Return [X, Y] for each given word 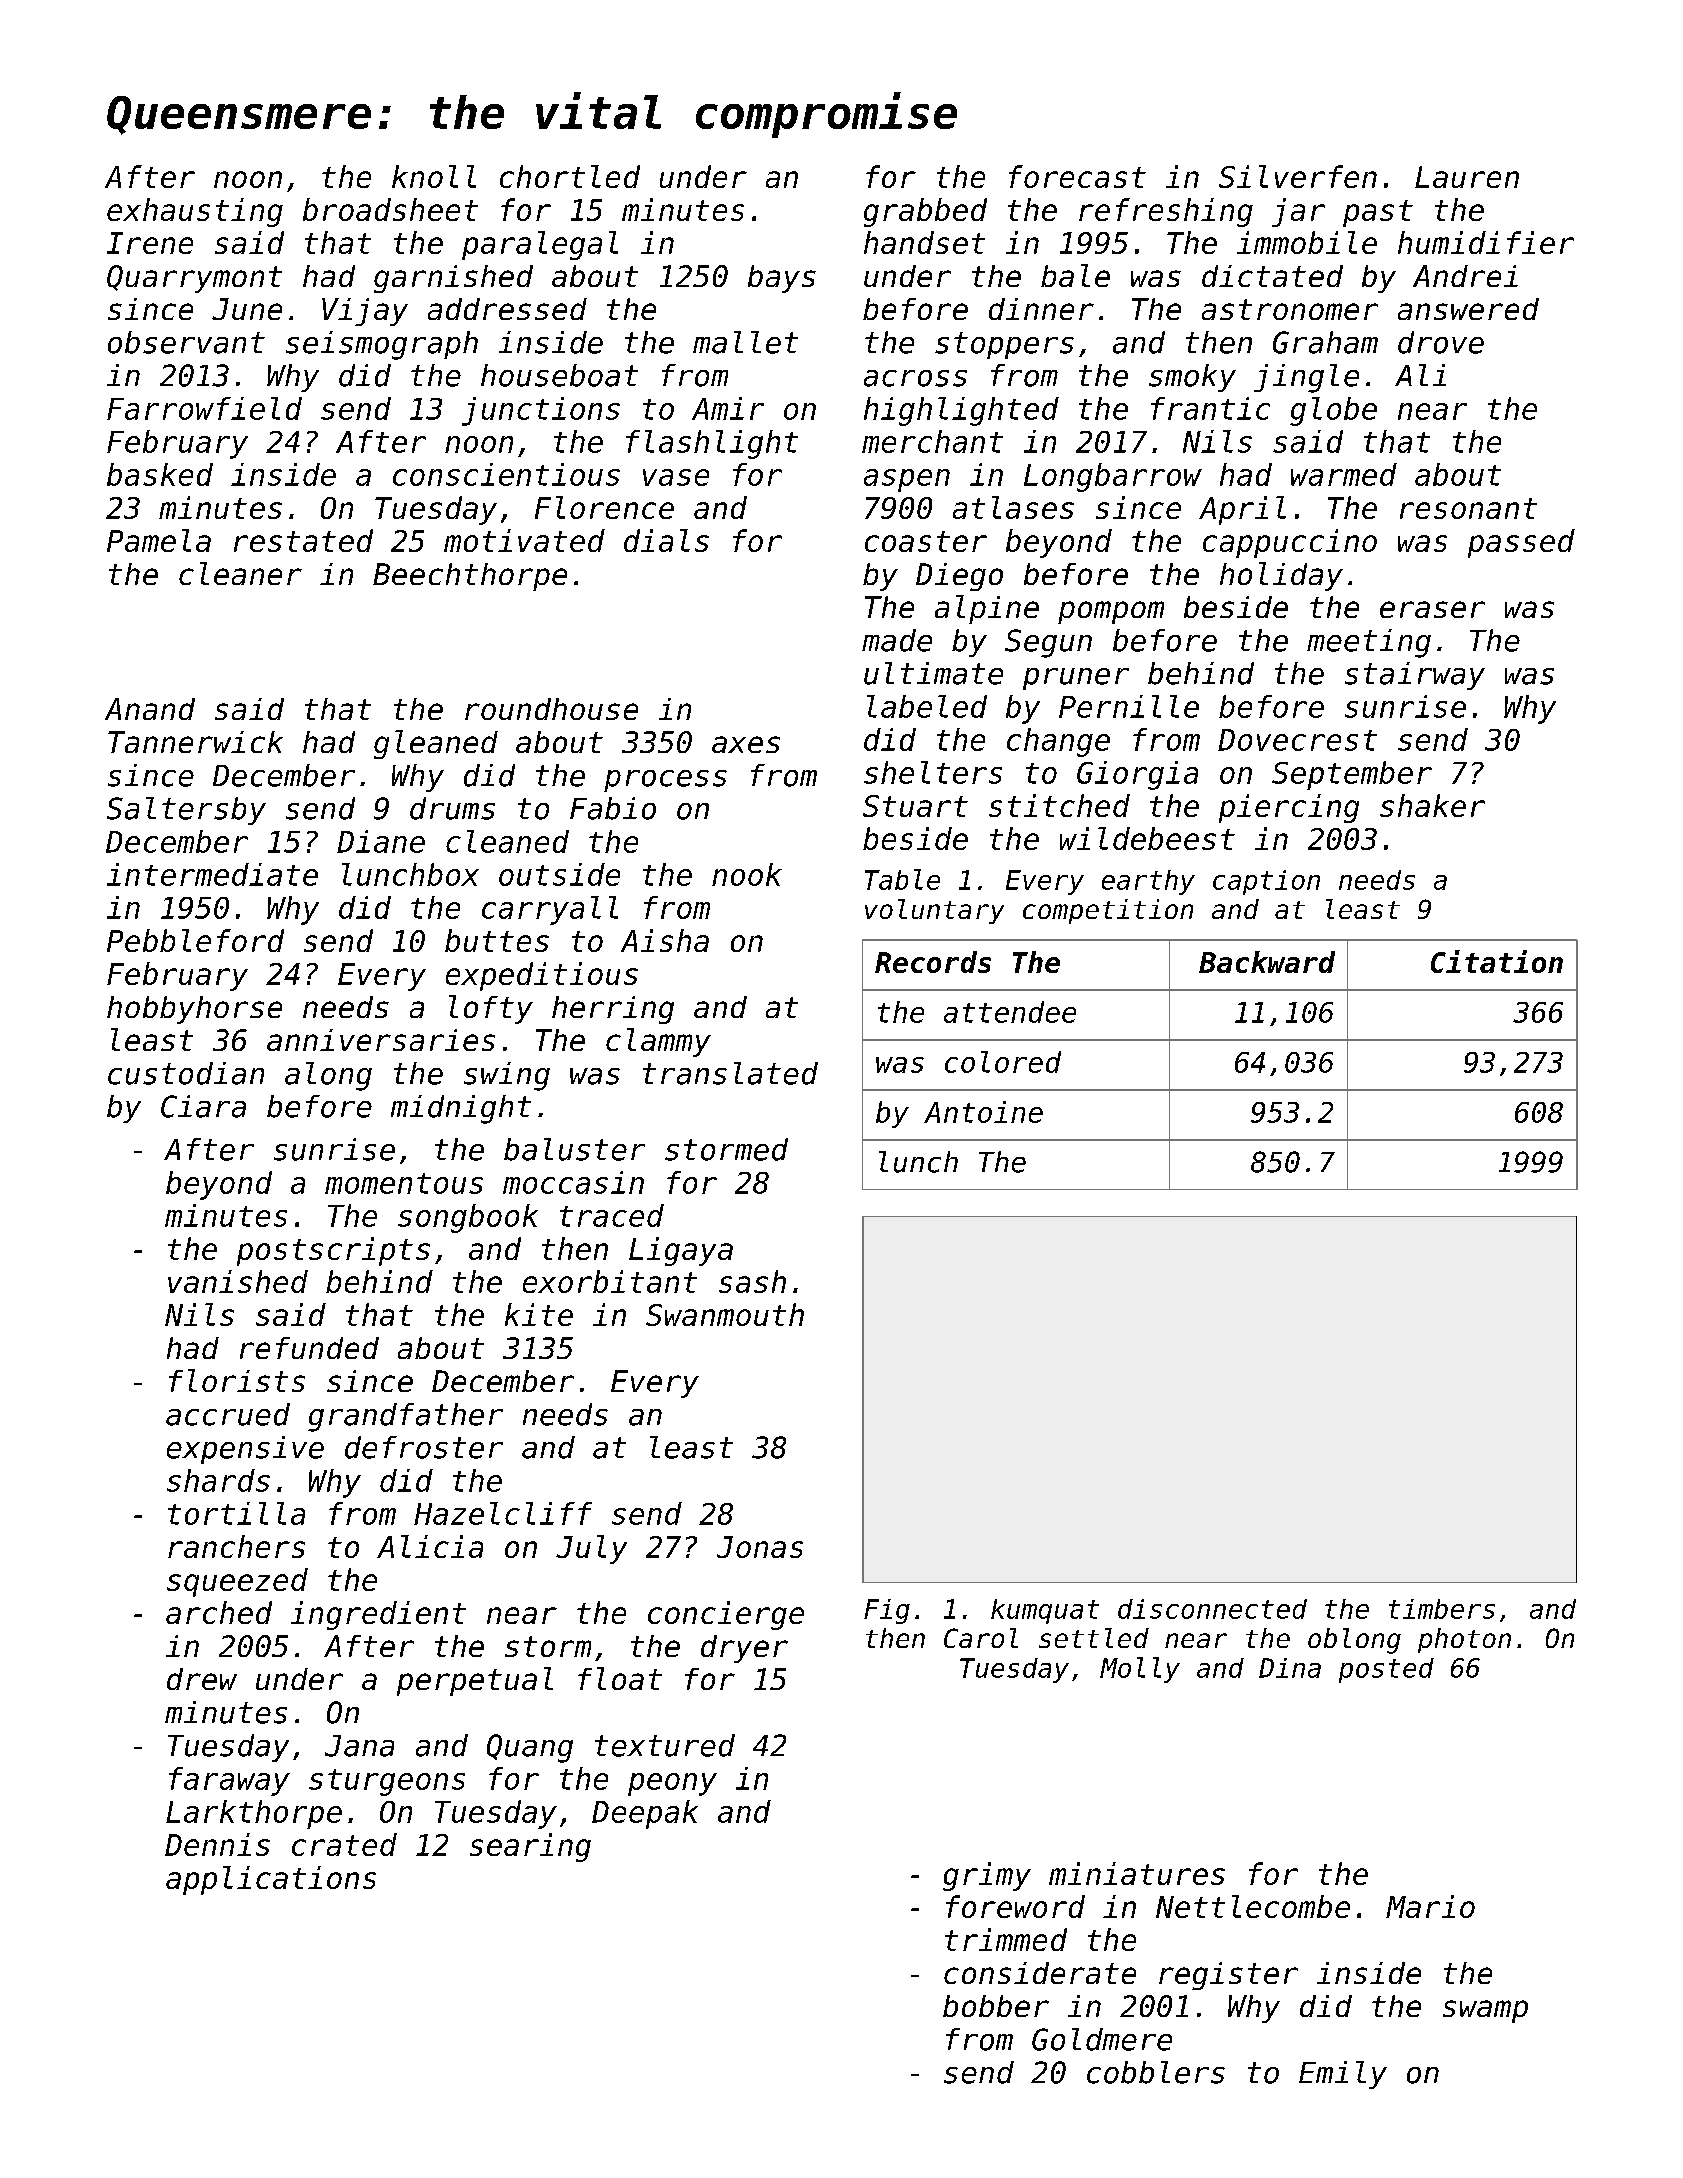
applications [271, 1880]
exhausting [195, 212]
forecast [1077, 176]
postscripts [333, 1251]
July [591, 1549]
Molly [1140, 1670]
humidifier [1486, 242]
